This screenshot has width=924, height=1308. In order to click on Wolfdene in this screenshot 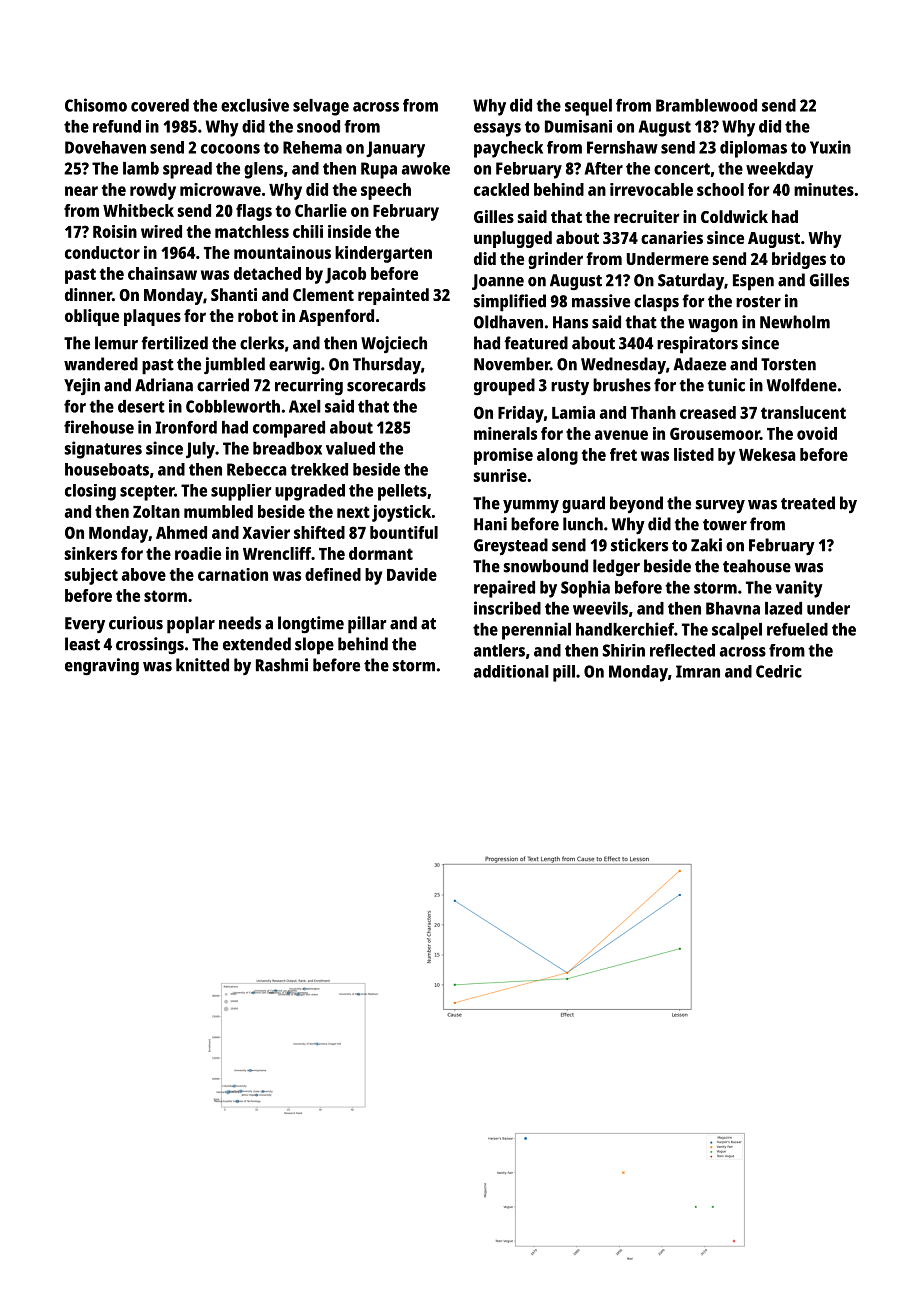, I will do `click(802, 385)`.
